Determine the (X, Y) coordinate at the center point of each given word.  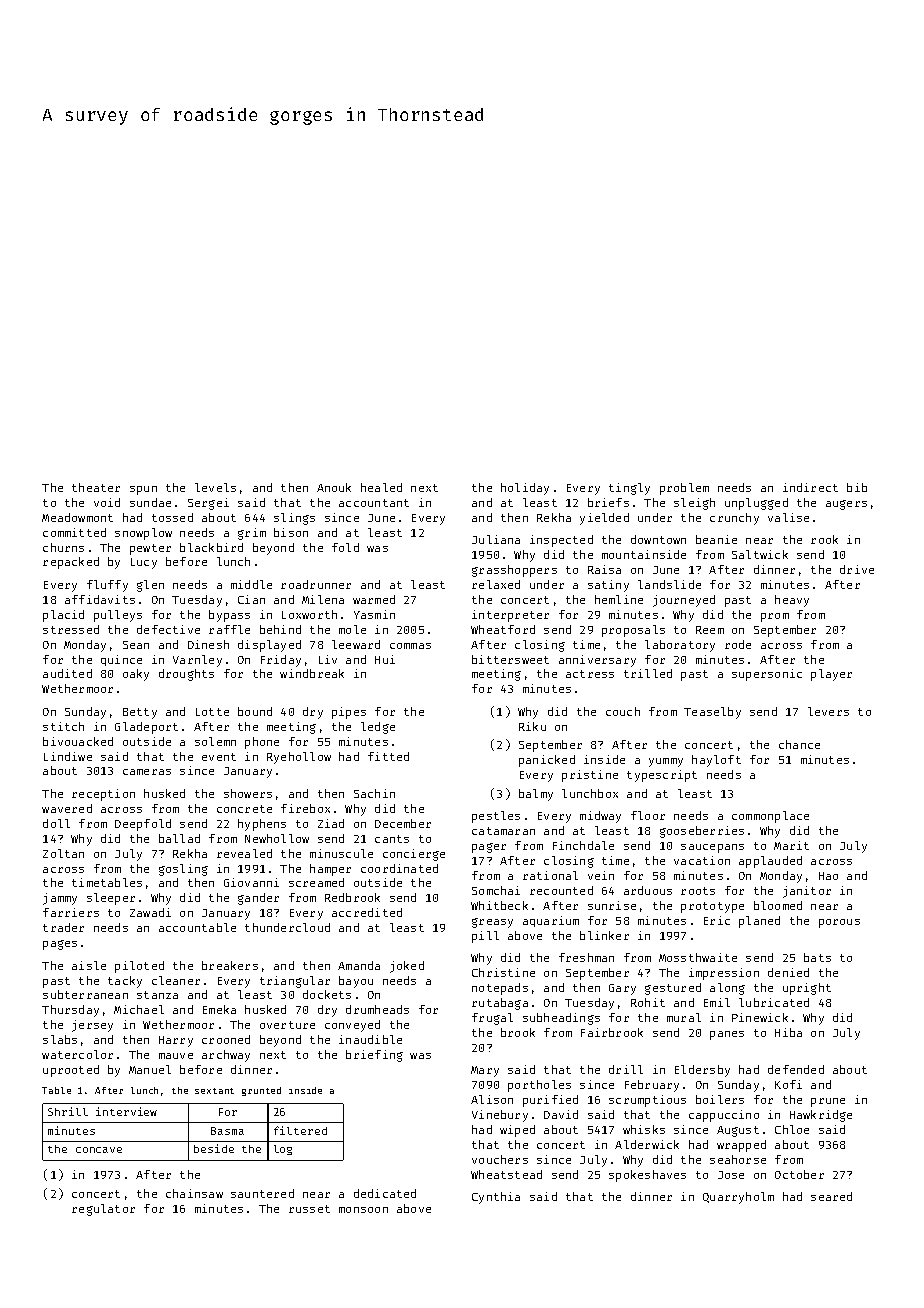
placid (63, 616)
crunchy (734, 519)
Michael (139, 1009)
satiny (608, 586)
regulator (103, 1210)
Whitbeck (499, 905)
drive (857, 569)
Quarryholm (738, 1198)
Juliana (496, 539)
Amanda (359, 965)
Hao (828, 876)
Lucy (144, 563)
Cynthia (496, 1198)
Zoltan (63, 853)
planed (759, 922)
